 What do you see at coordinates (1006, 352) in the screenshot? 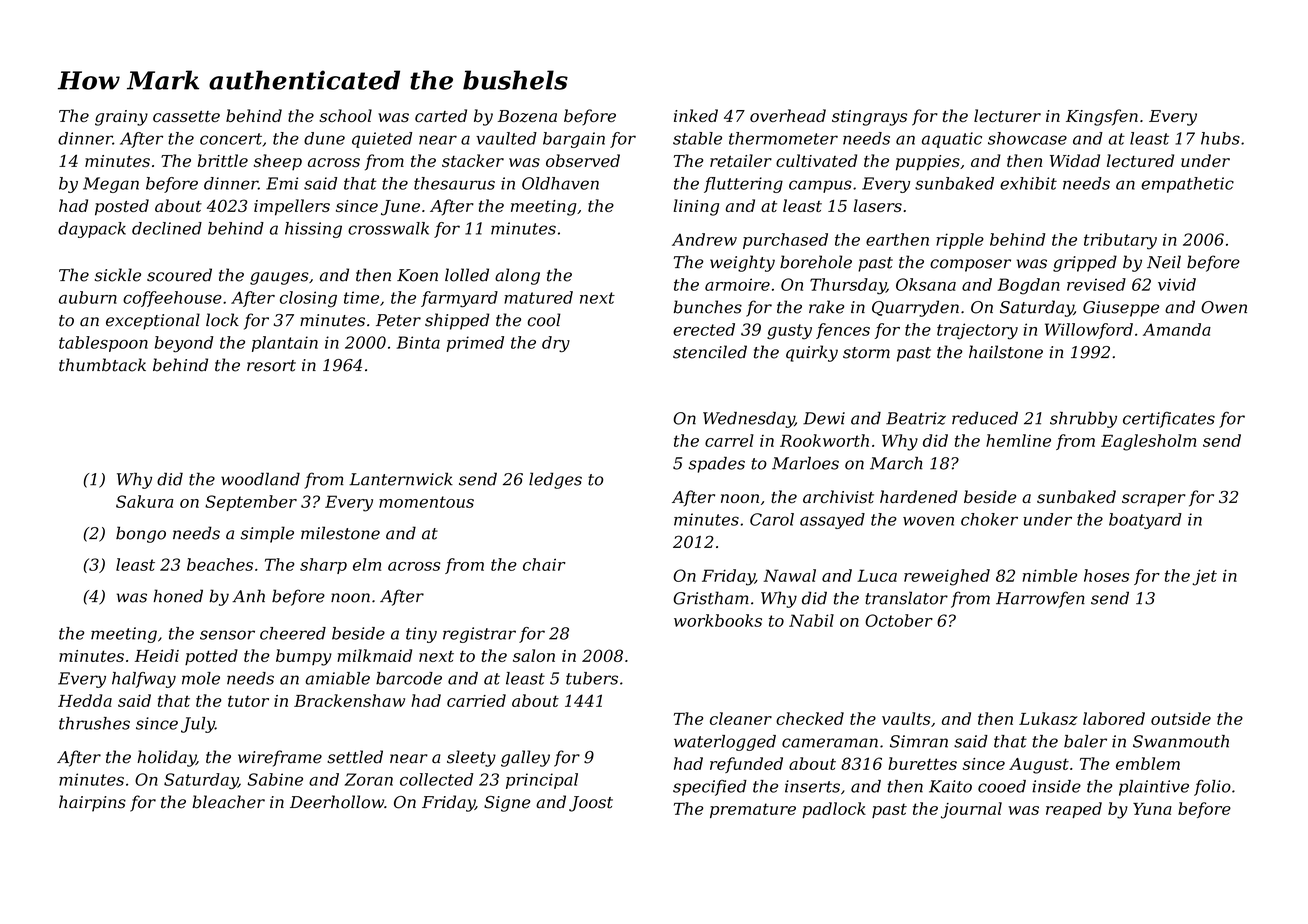
I see `hailstone` at bounding box center [1006, 352].
